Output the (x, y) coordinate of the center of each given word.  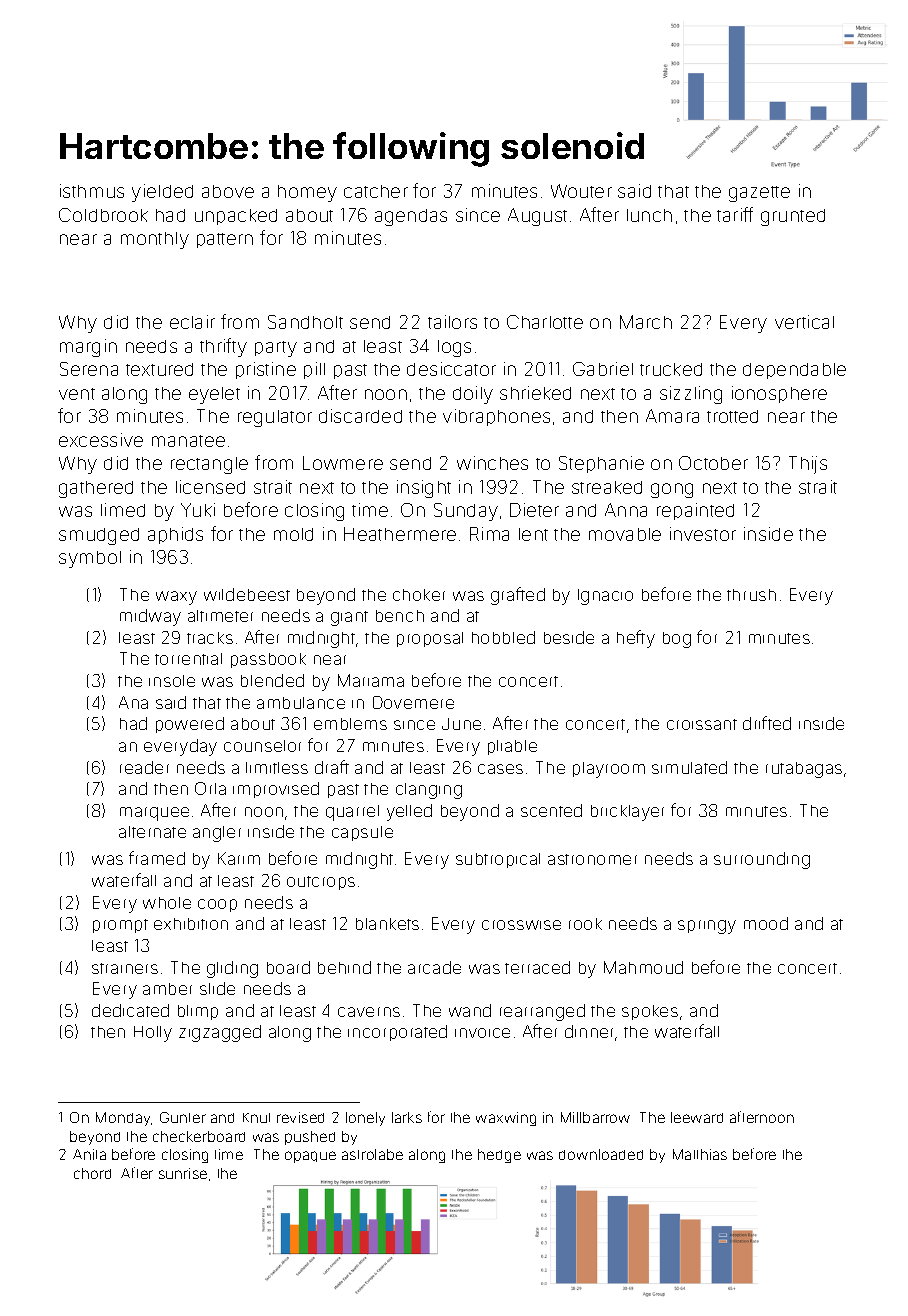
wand (470, 1010)
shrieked (535, 393)
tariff (735, 214)
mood (766, 923)
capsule (362, 833)
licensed (210, 487)
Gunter (183, 1117)
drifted (767, 723)
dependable (794, 371)
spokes (650, 1012)
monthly (155, 240)
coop (217, 905)
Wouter (581, 191)
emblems (350, 724)
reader (144, 767)
